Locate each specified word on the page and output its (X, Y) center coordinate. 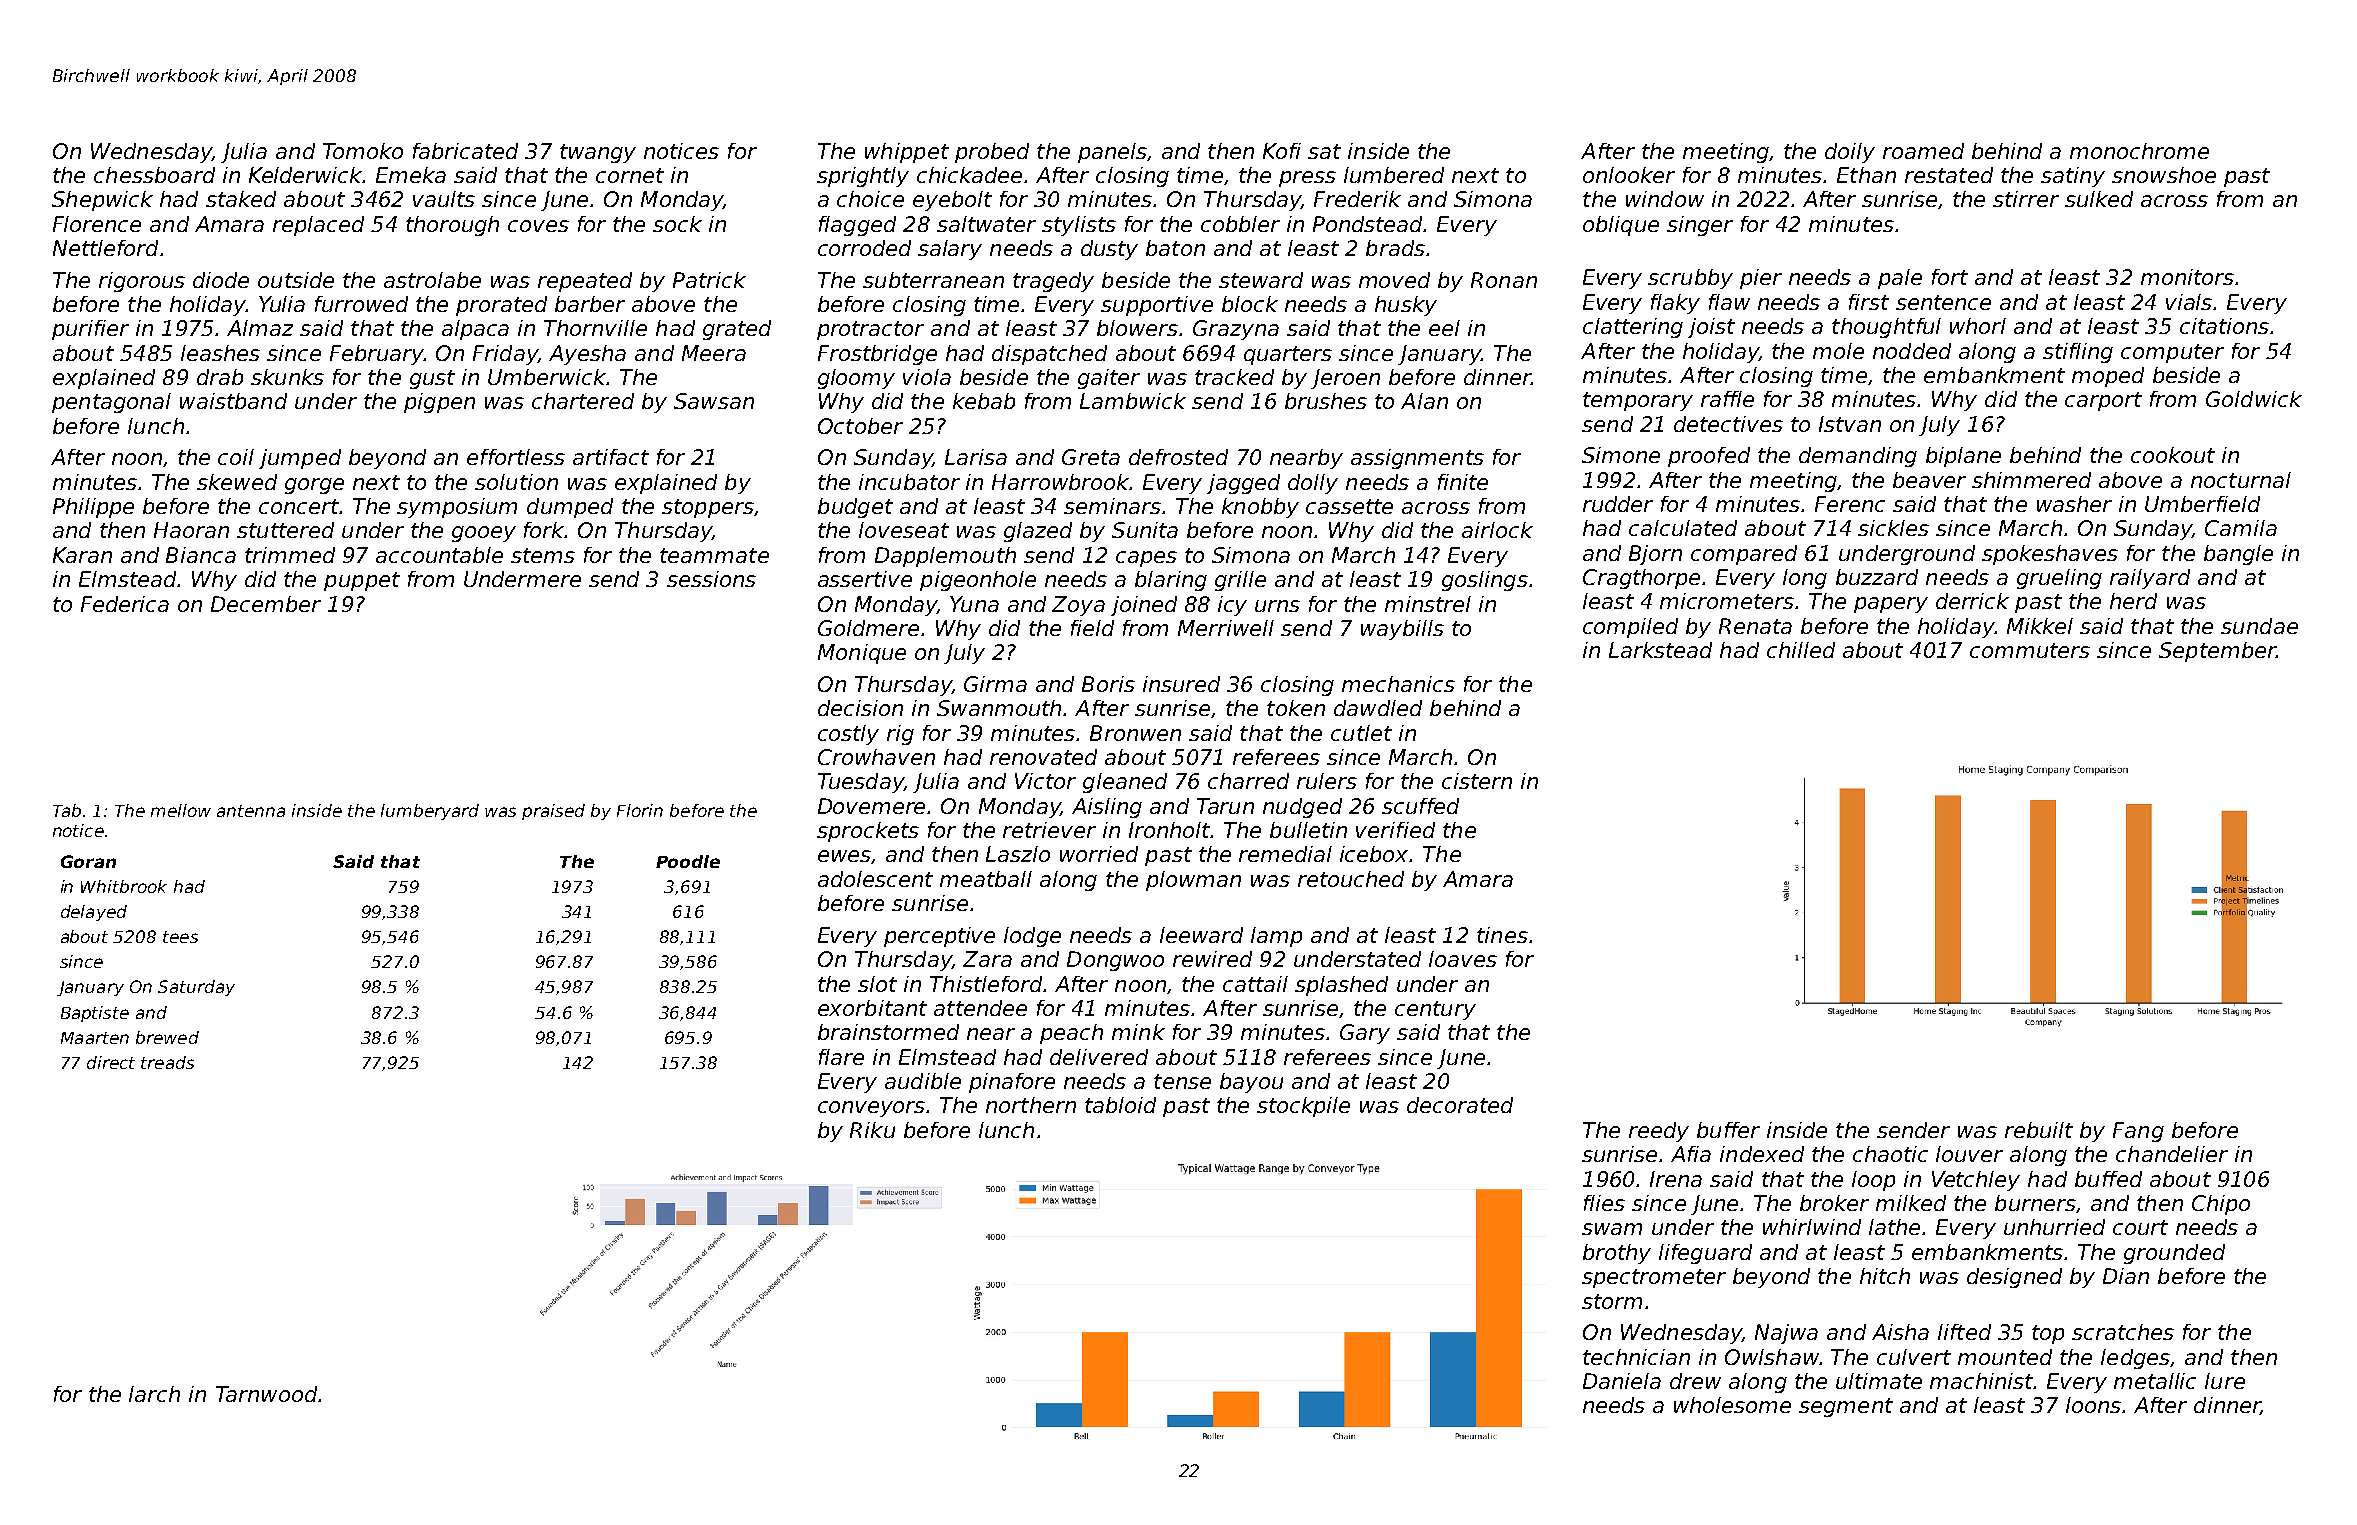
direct (111, 1062)
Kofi (1282, 151)
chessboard (154, 175)
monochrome (2139, 151)
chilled (1801, 650)
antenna (251, 811)
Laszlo (1018, 854)
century (1435, 1010)
